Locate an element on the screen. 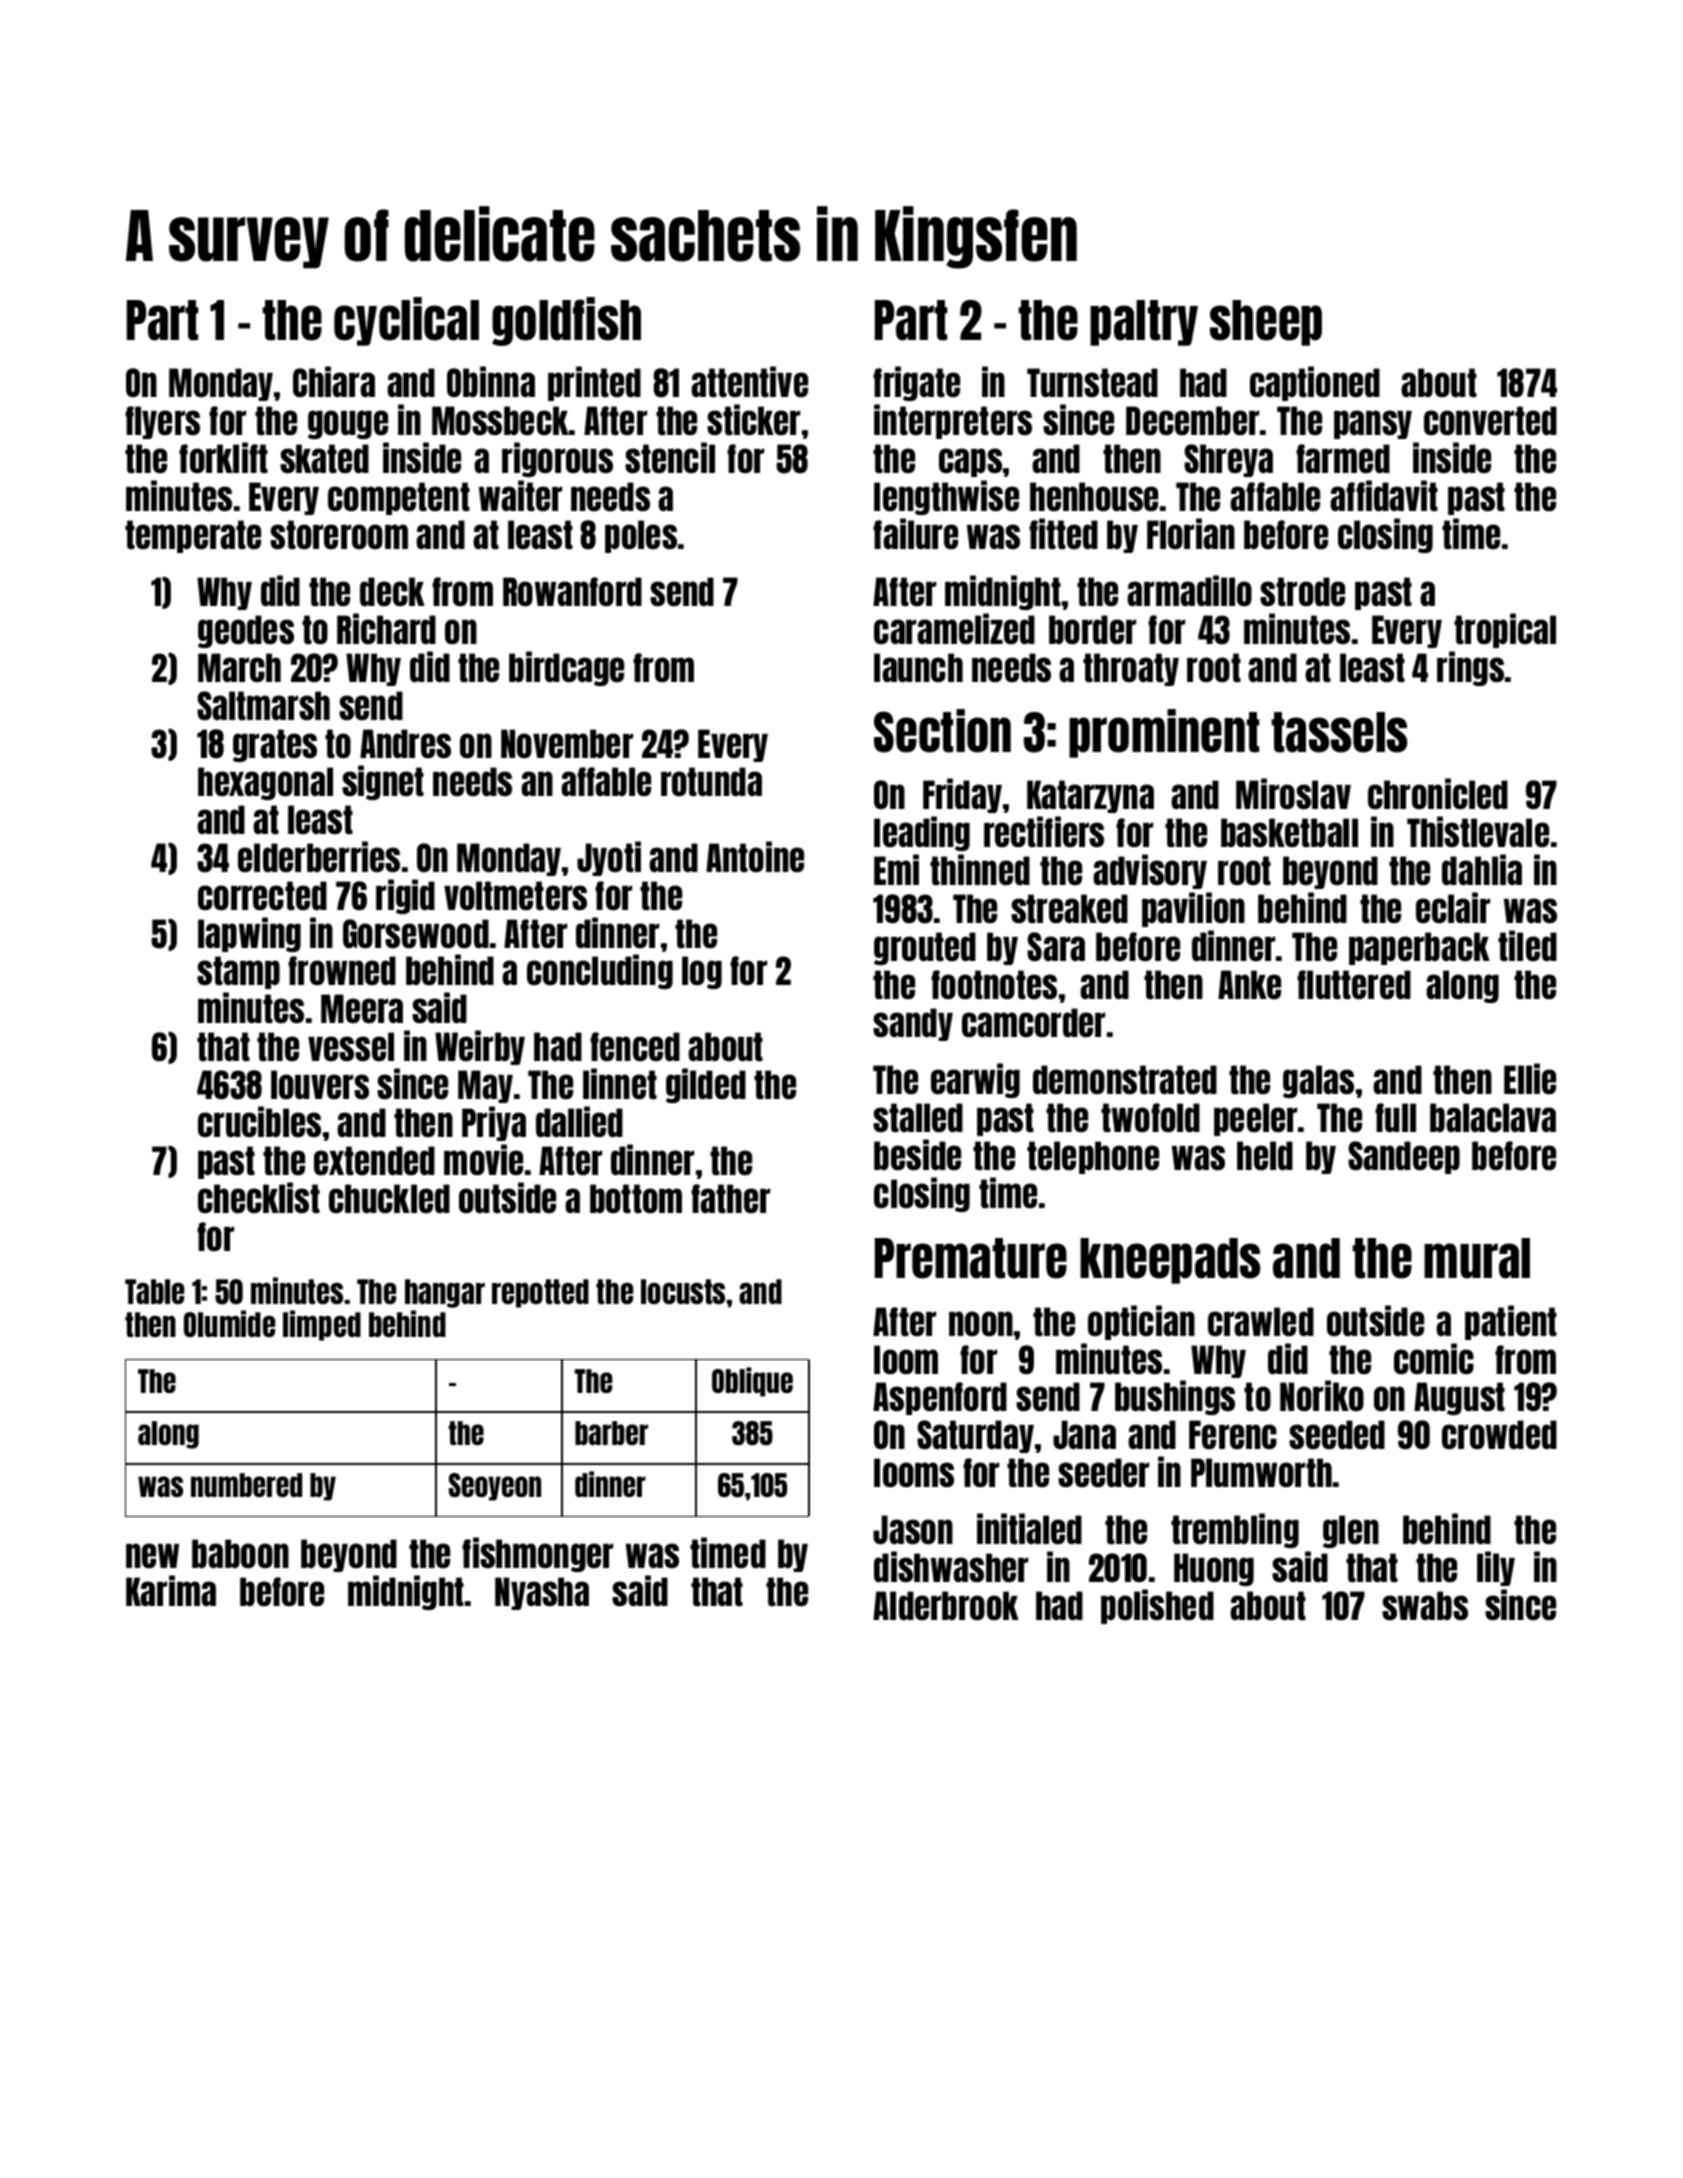 Image resolution: width=1683 pixels, height=2178 pixels. cyclical is located at coordinates (406, 321).
